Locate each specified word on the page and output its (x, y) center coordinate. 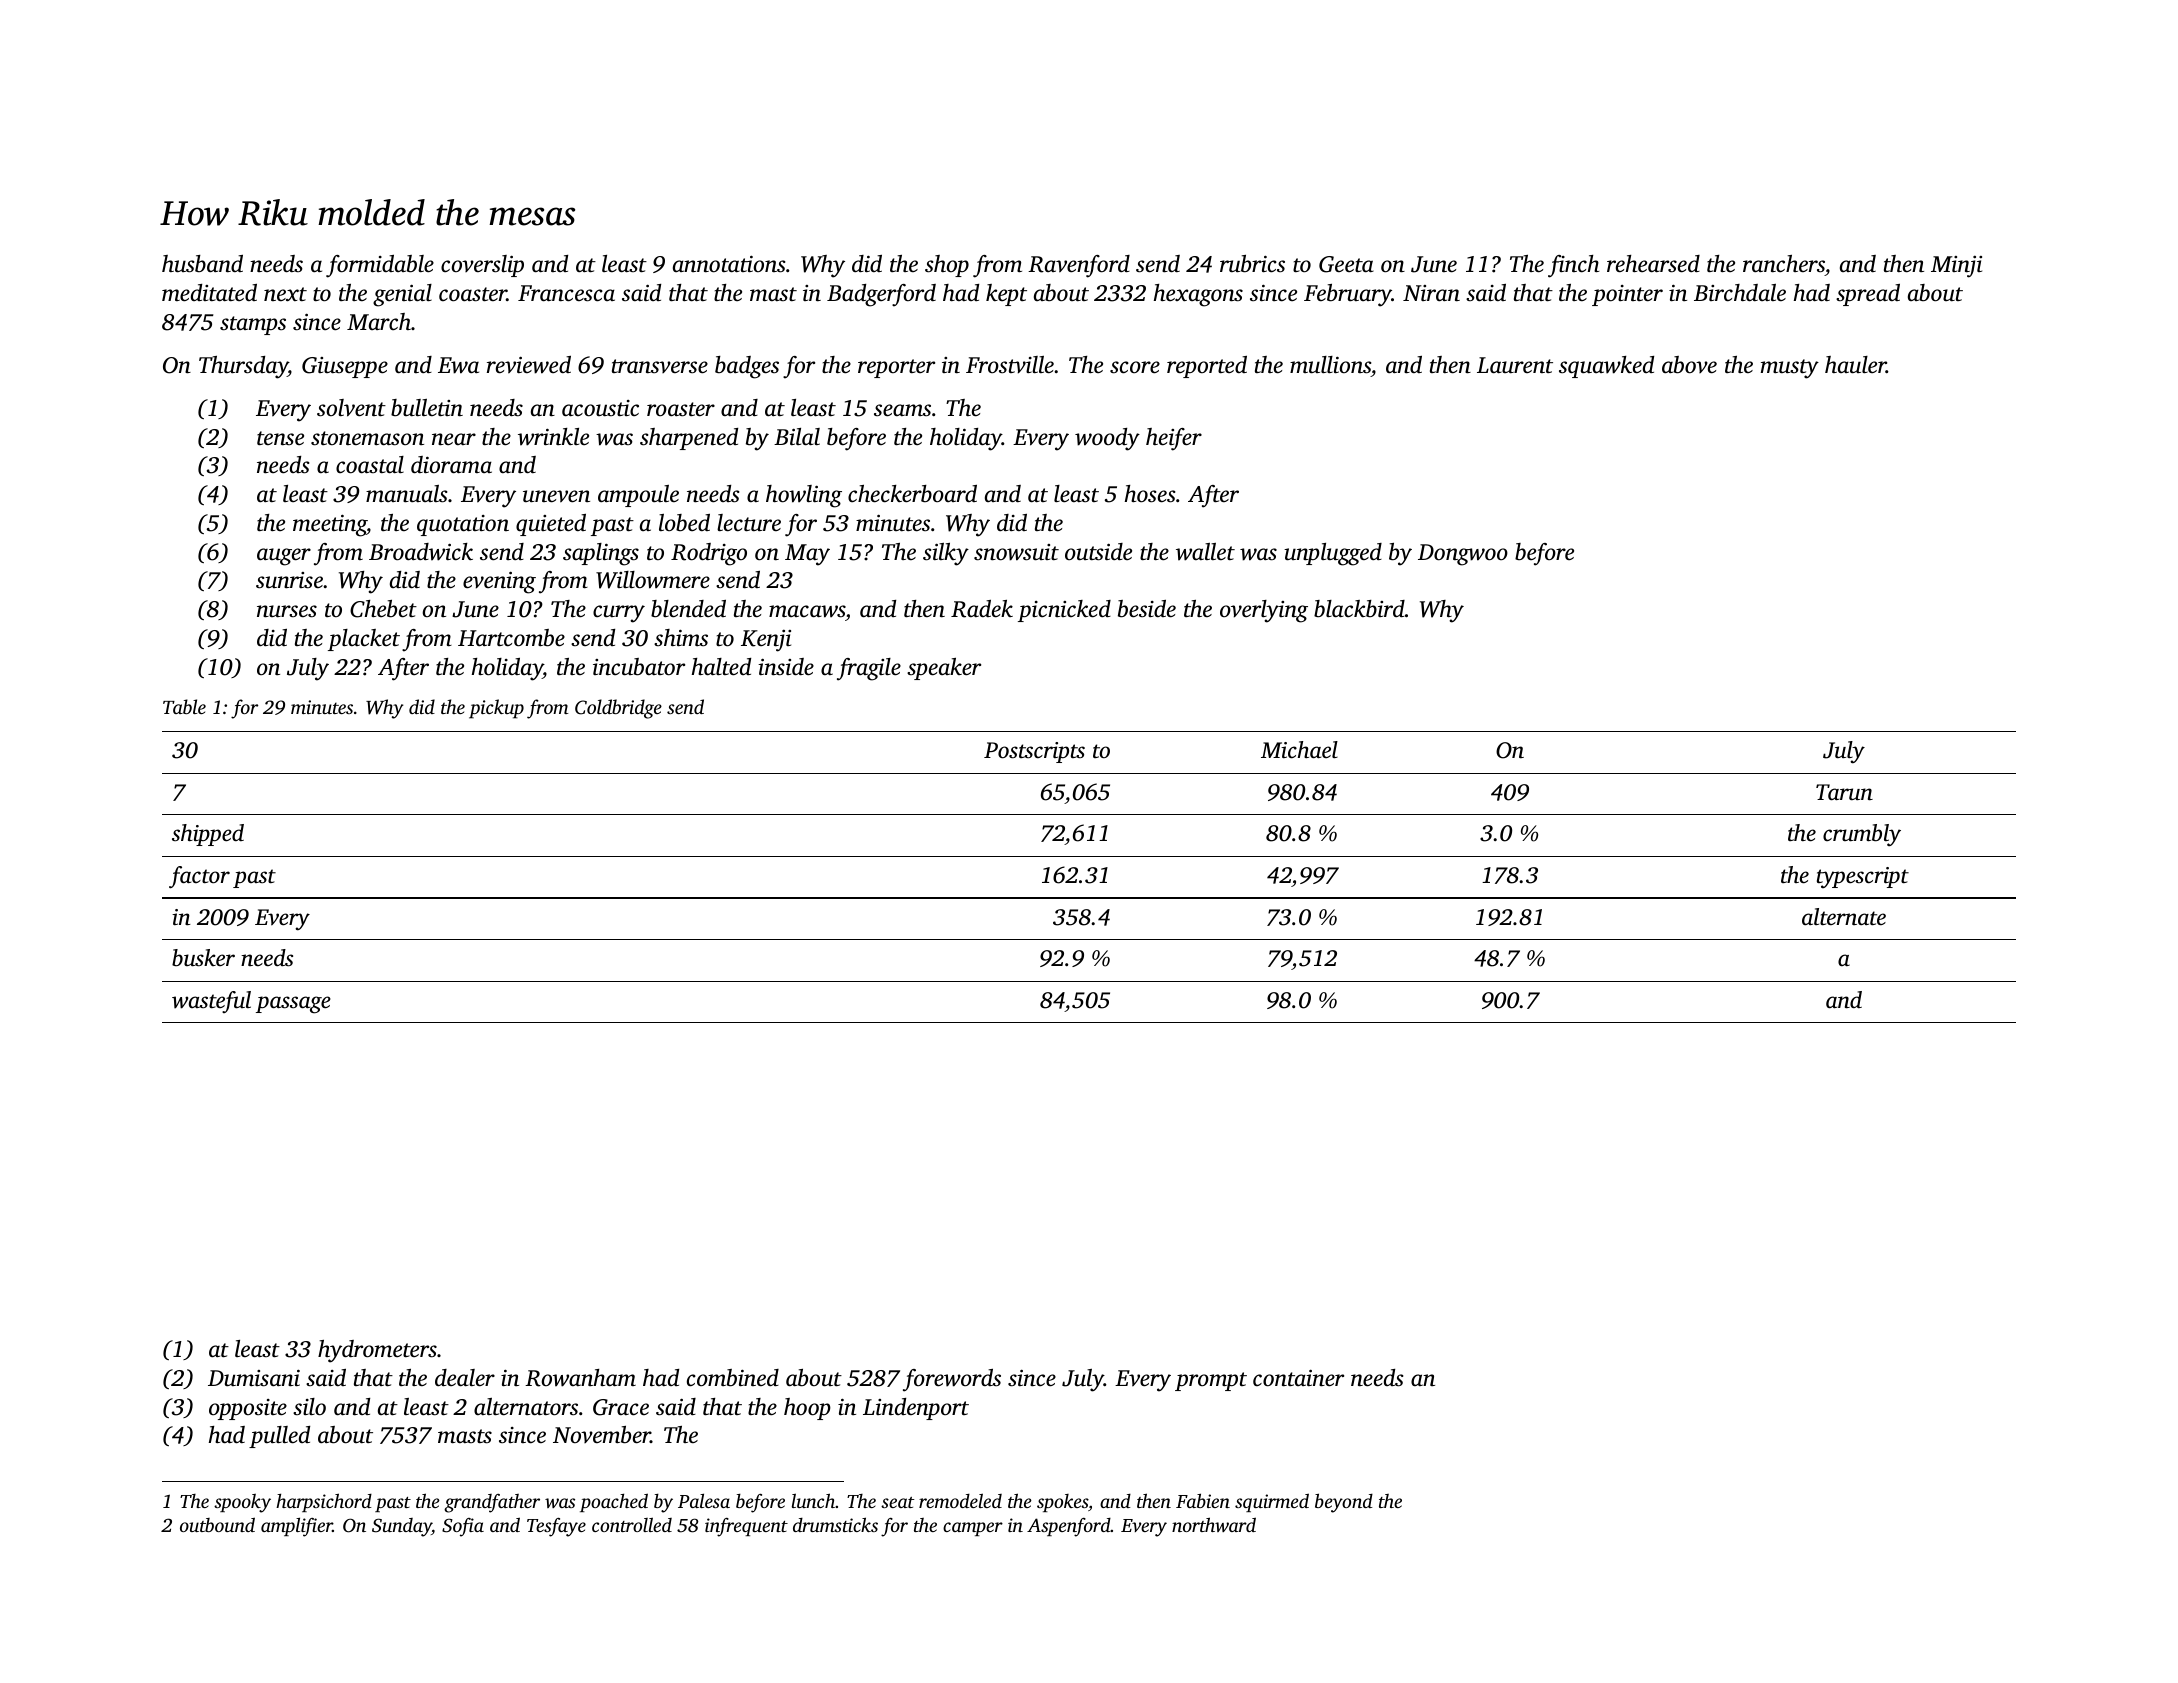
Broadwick (421, 552)
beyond (1344, 1503)
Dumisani (254, 1378)
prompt (1211, 1381)
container (1298, 1378)
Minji (1956, 266)
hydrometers (377, 1351)
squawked (1606, 367)
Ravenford (1079, 266)
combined (733, 1378)
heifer (1174, 439)
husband (202, 264)
